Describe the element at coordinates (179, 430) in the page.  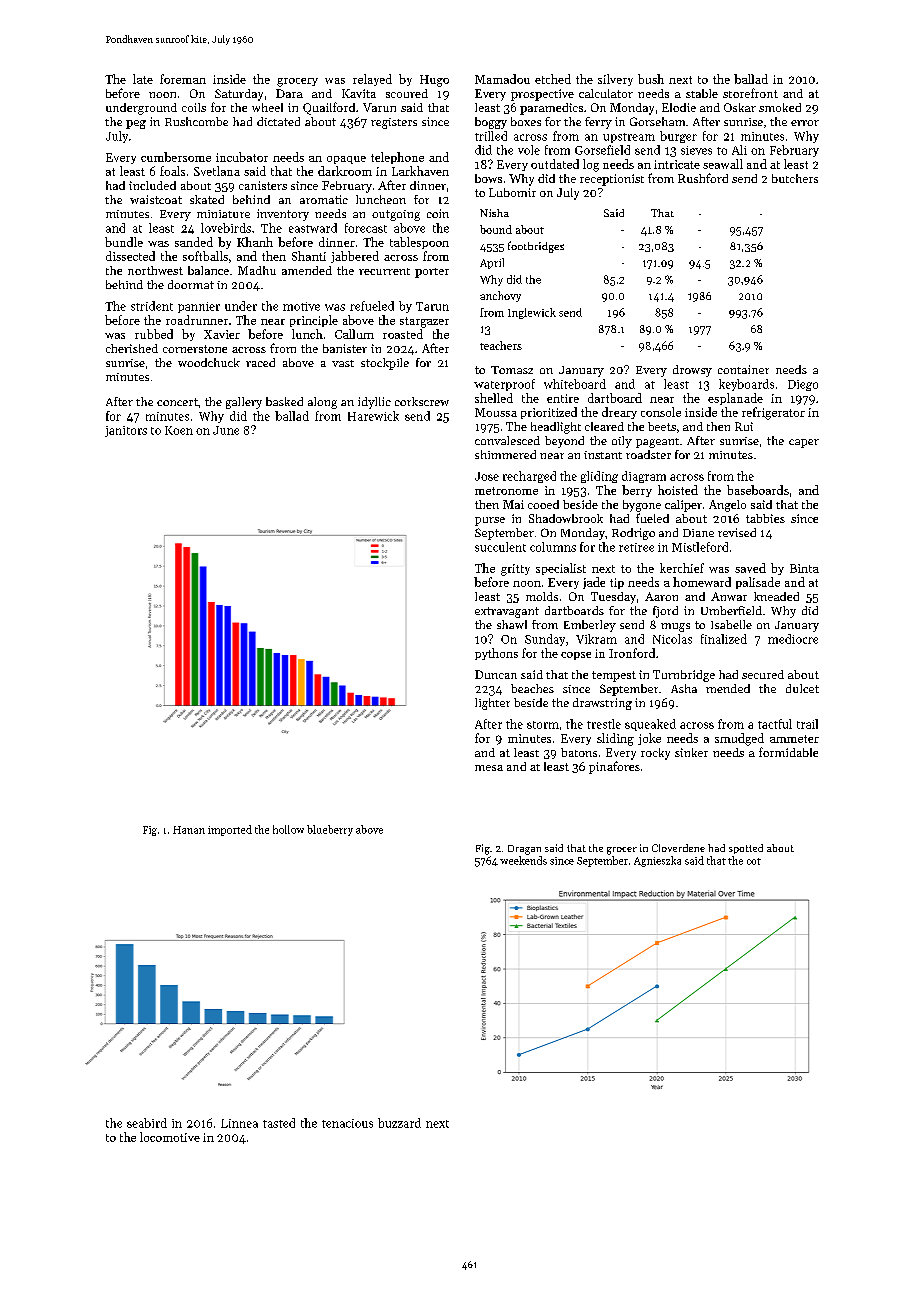
I see `Koen` at that location.
